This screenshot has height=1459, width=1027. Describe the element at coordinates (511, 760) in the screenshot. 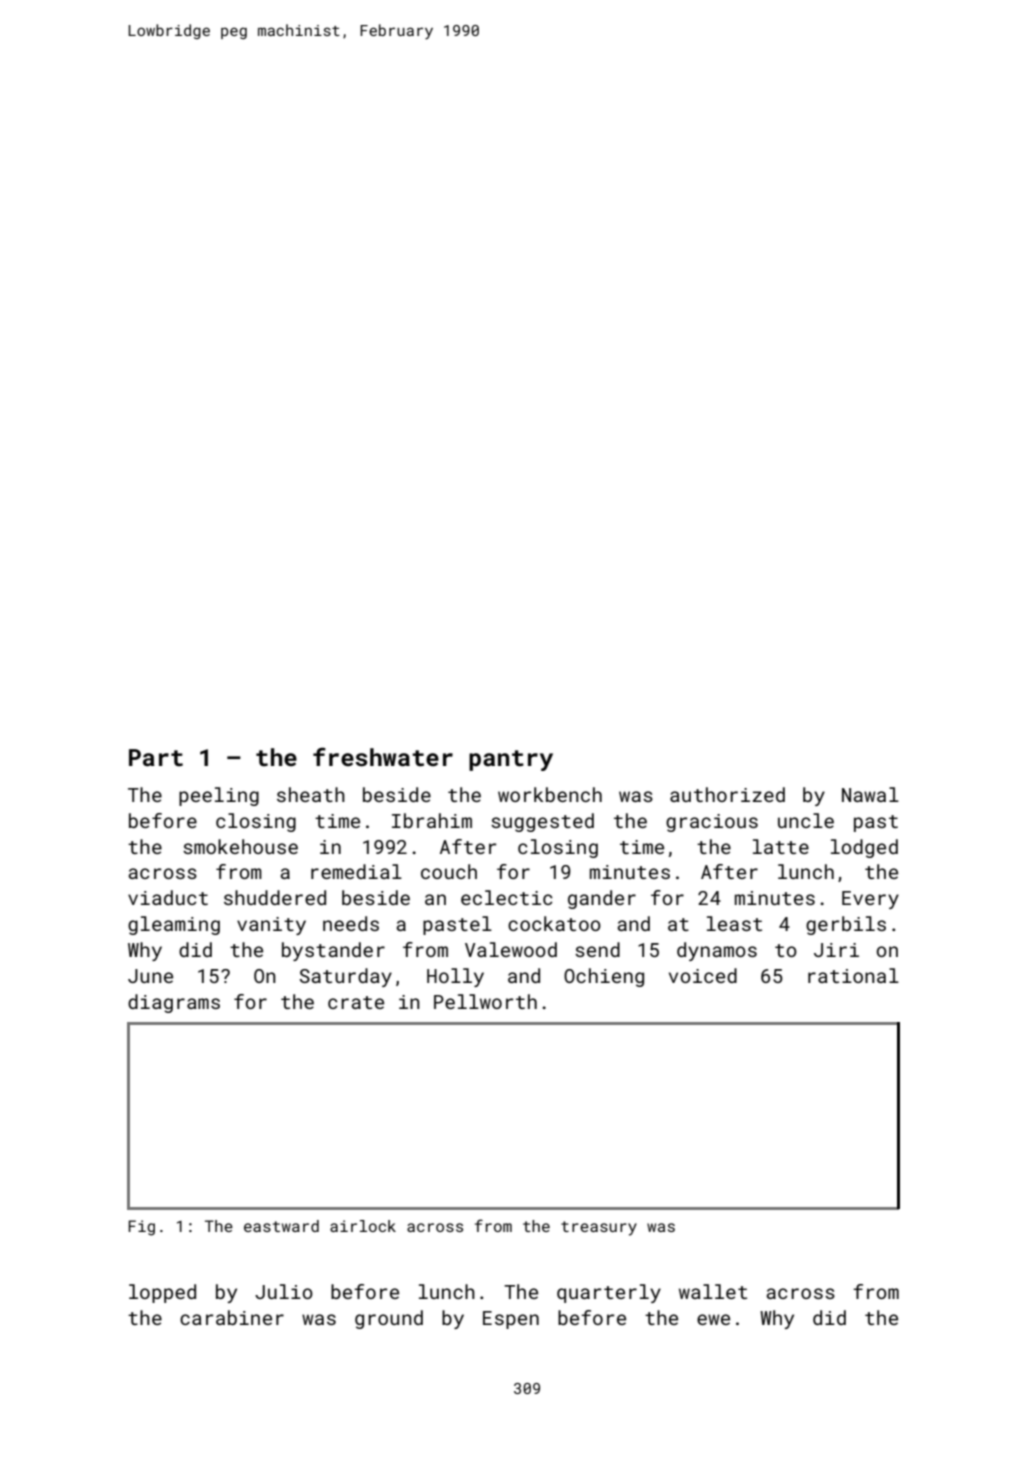

I see `pantry` at that location.
